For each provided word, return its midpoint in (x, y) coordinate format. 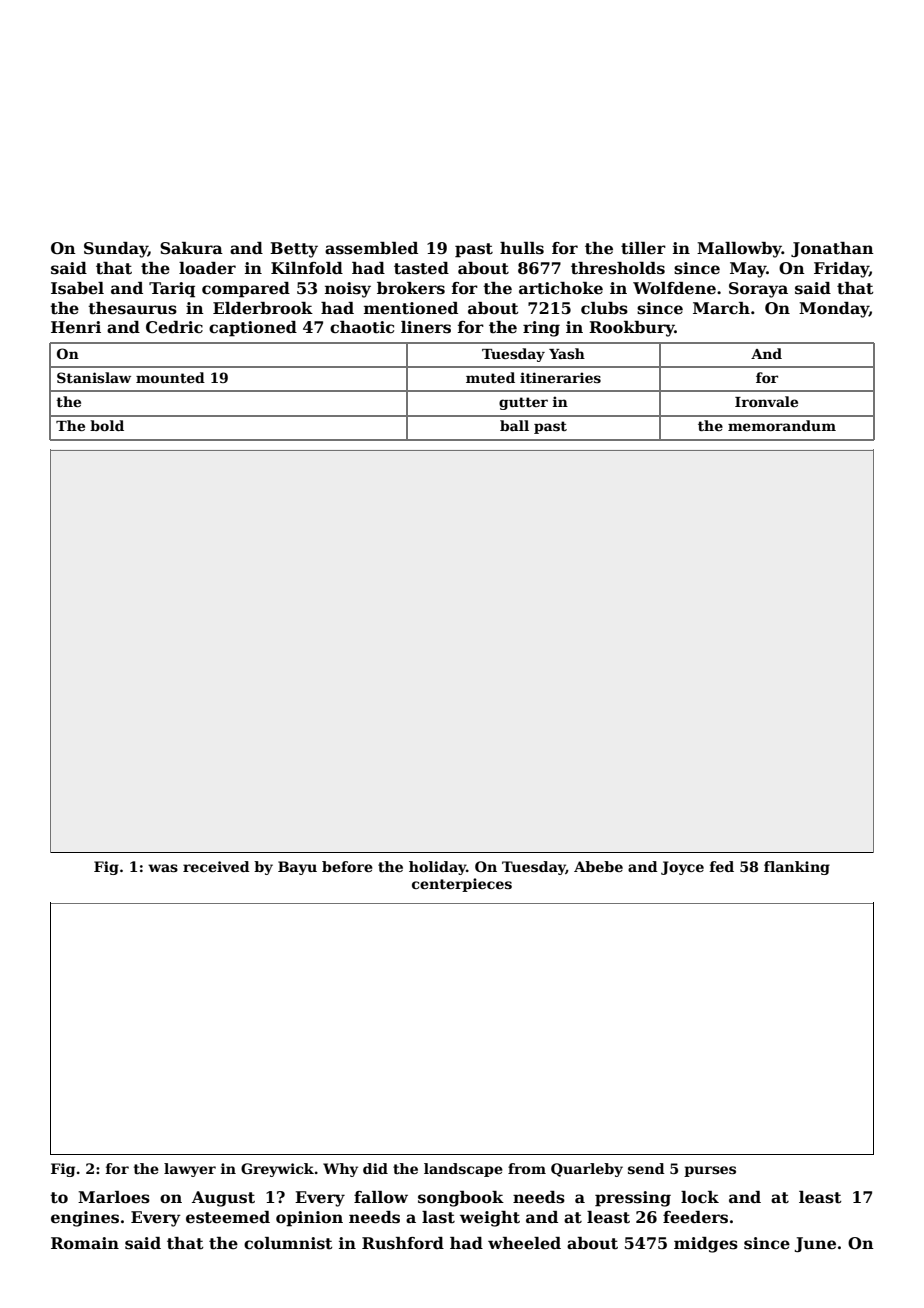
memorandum (782, 425)
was (163, 868)
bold (107, 425)
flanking (797, 868)
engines (85, 1219)
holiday (437, 868)
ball (514, 425)
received (216, 866)
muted (490, 377)
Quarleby (587, 1170)
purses (710, 1171)
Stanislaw (94, 377)
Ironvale (766, 401)
